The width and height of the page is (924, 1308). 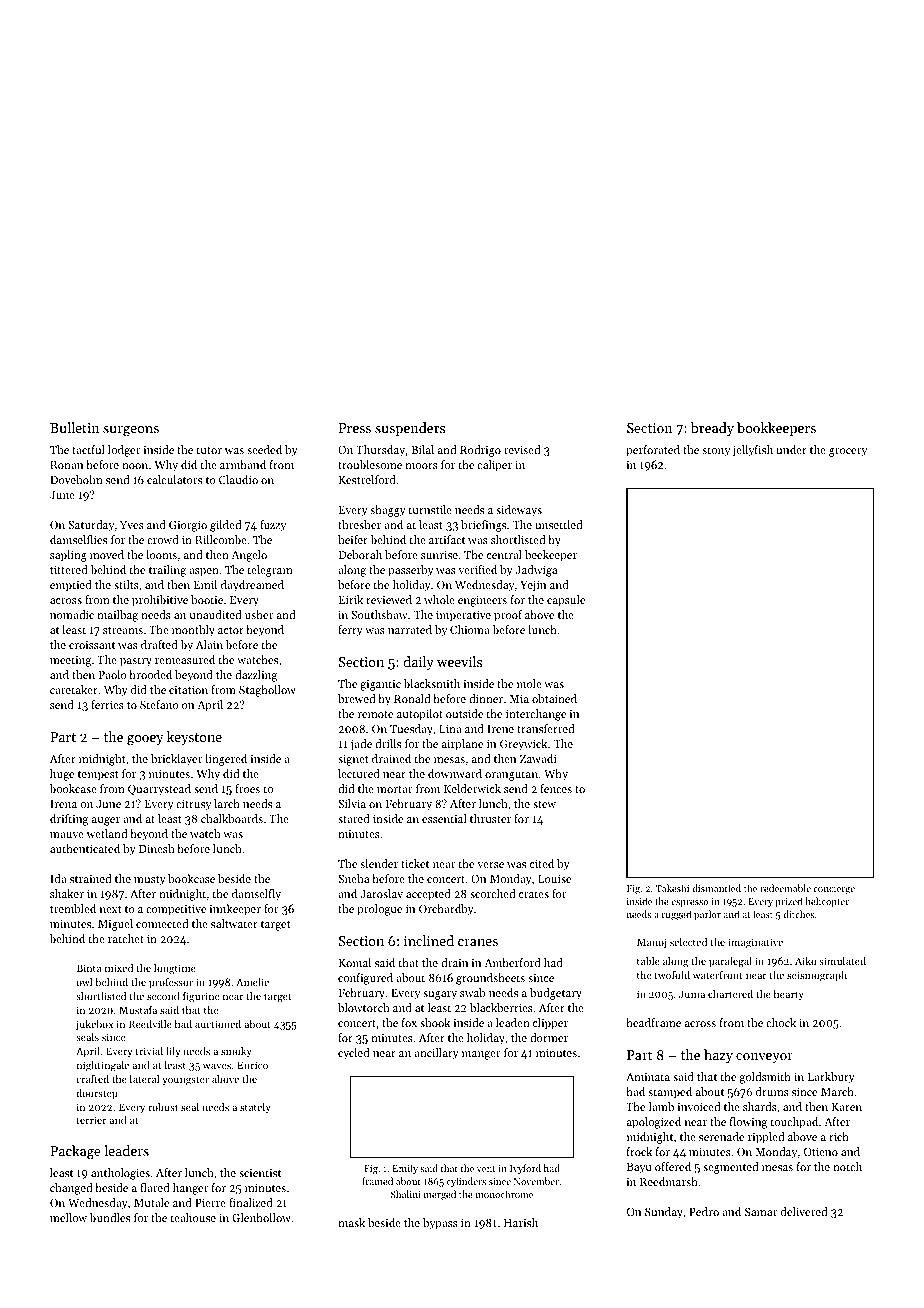 What do you see at coordinates (74, 427) in the page?
I see `Bulletin` at bounding box center [74, 427].
